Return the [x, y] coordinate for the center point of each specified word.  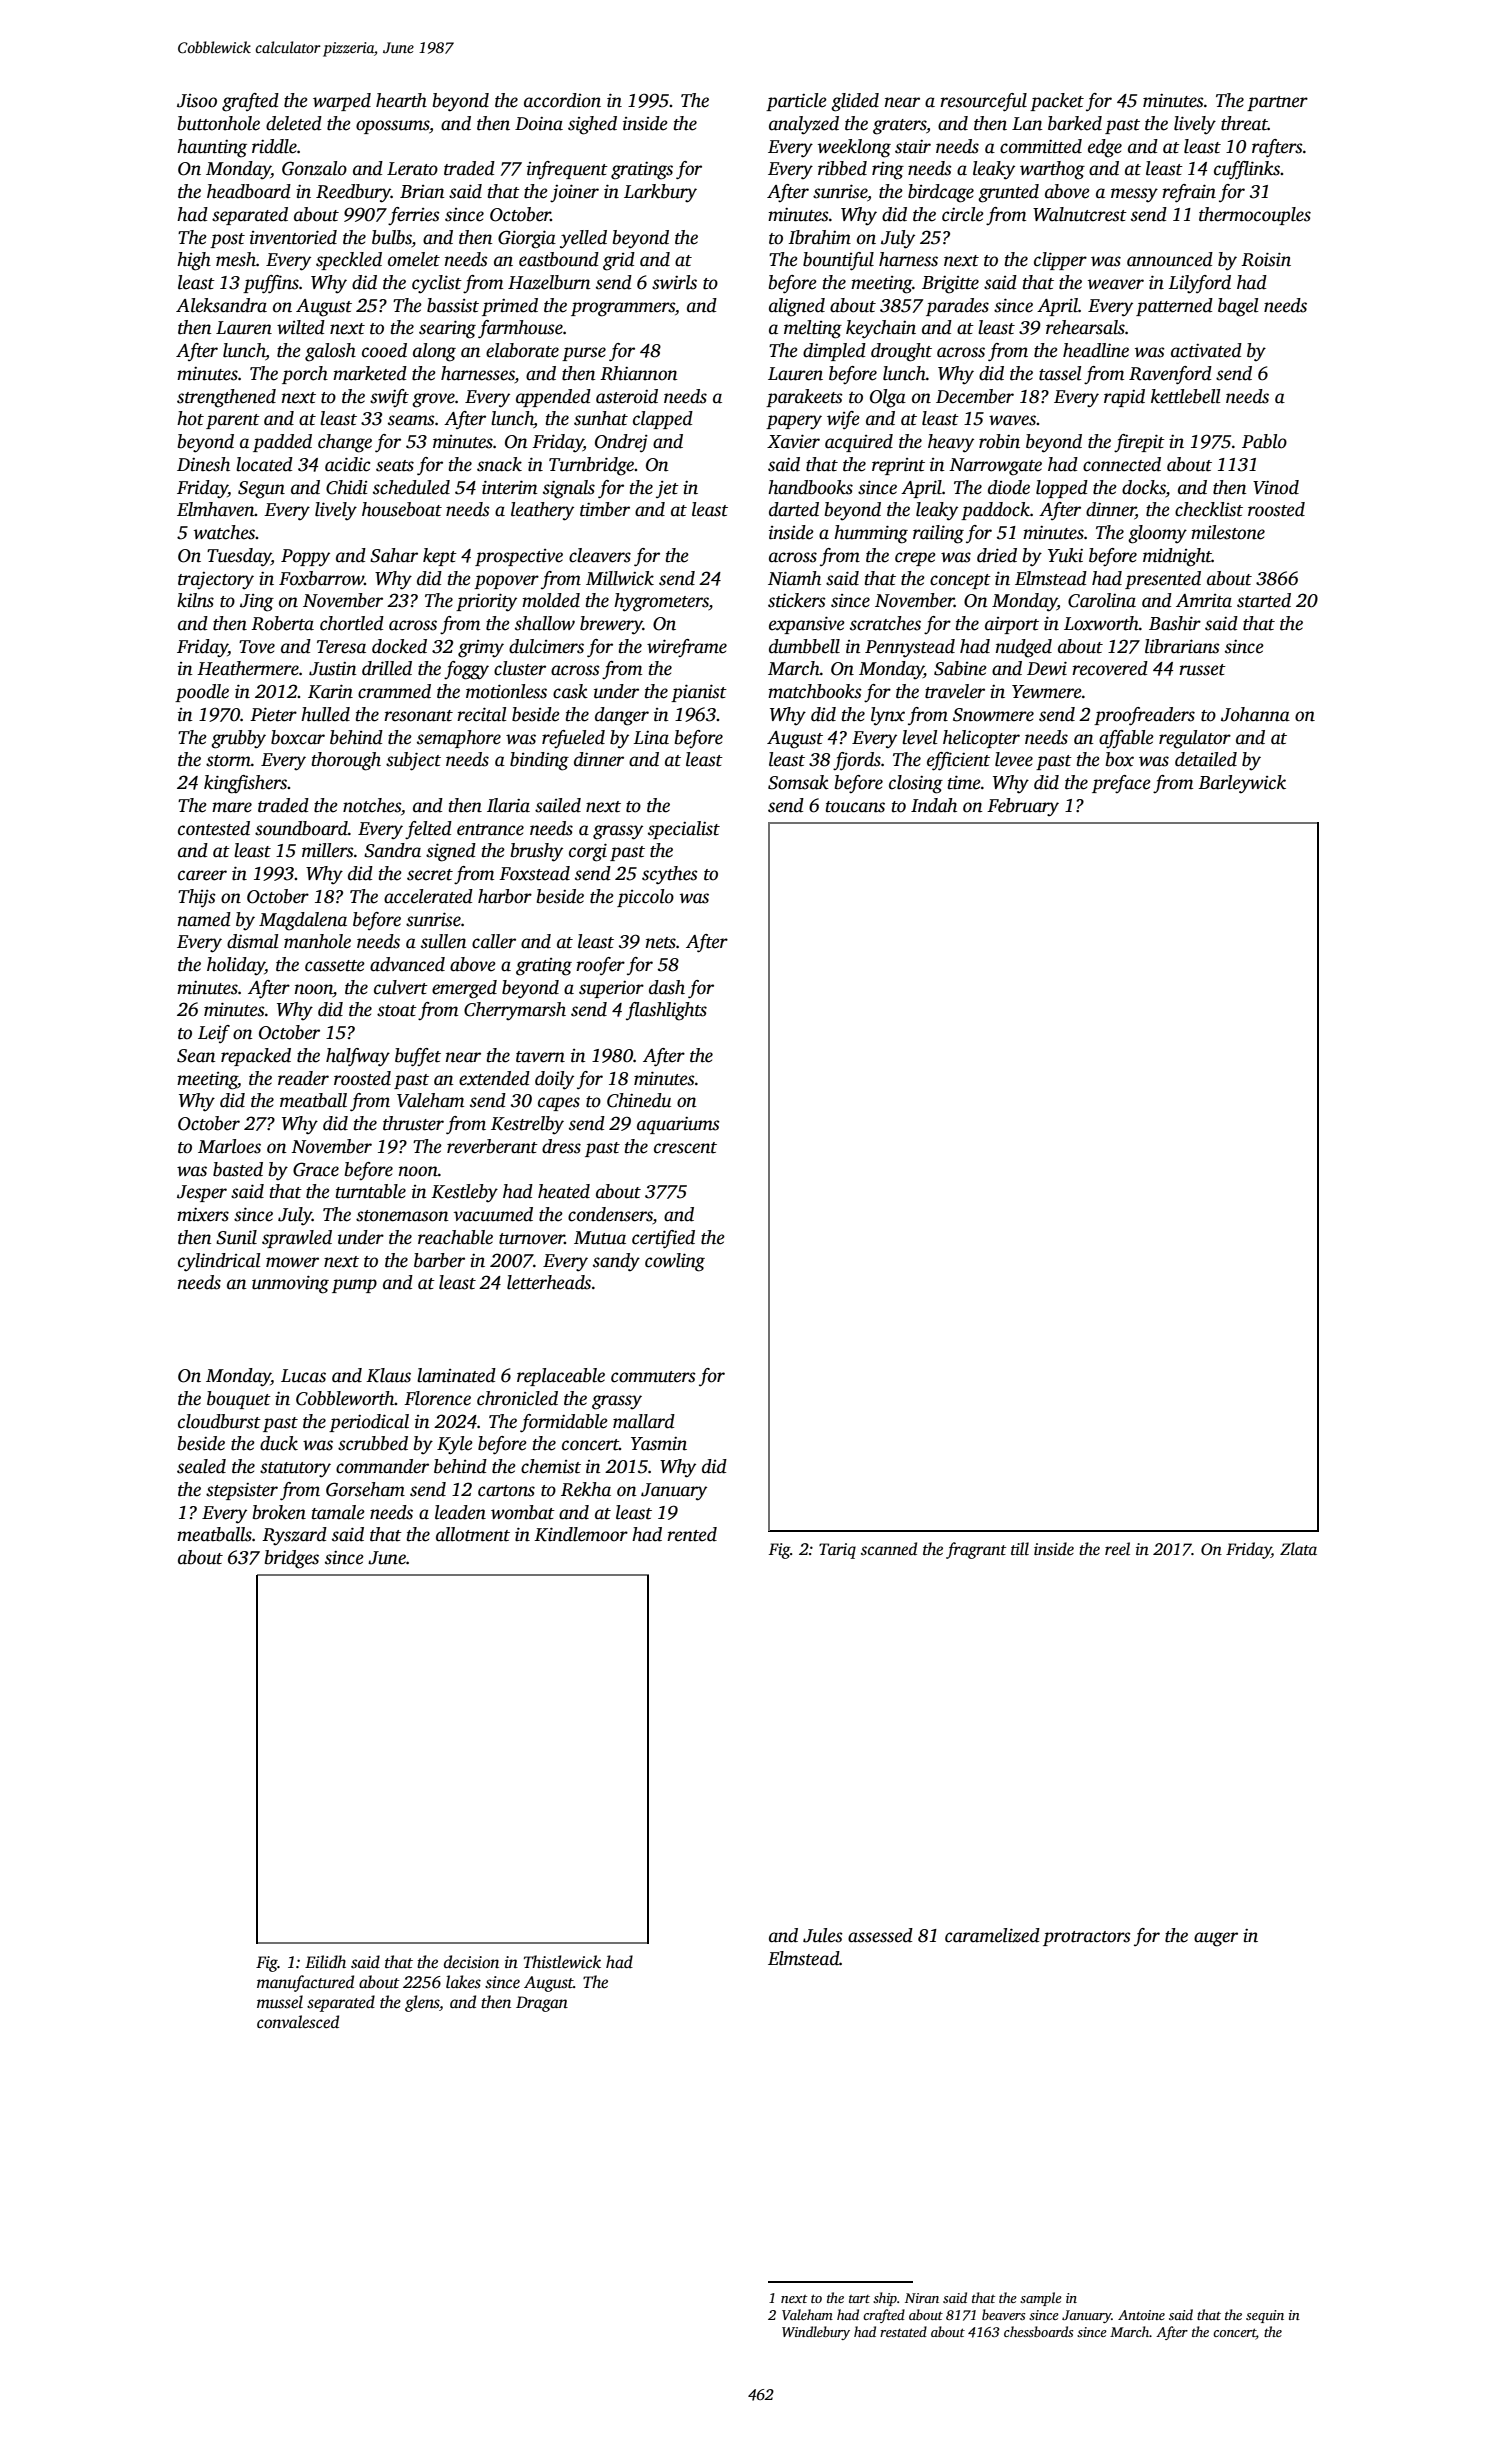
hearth [401, 100]
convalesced [298, 2022]
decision [471, 1962]
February [1023, 807]
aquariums [678, 1125]
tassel [1060, 373]
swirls [674, 282]
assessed [880, 1935]
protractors [1087, 1938]
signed [451, 852]
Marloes [229, 1146]
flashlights [666, 1011]
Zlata [1298, 1549]
